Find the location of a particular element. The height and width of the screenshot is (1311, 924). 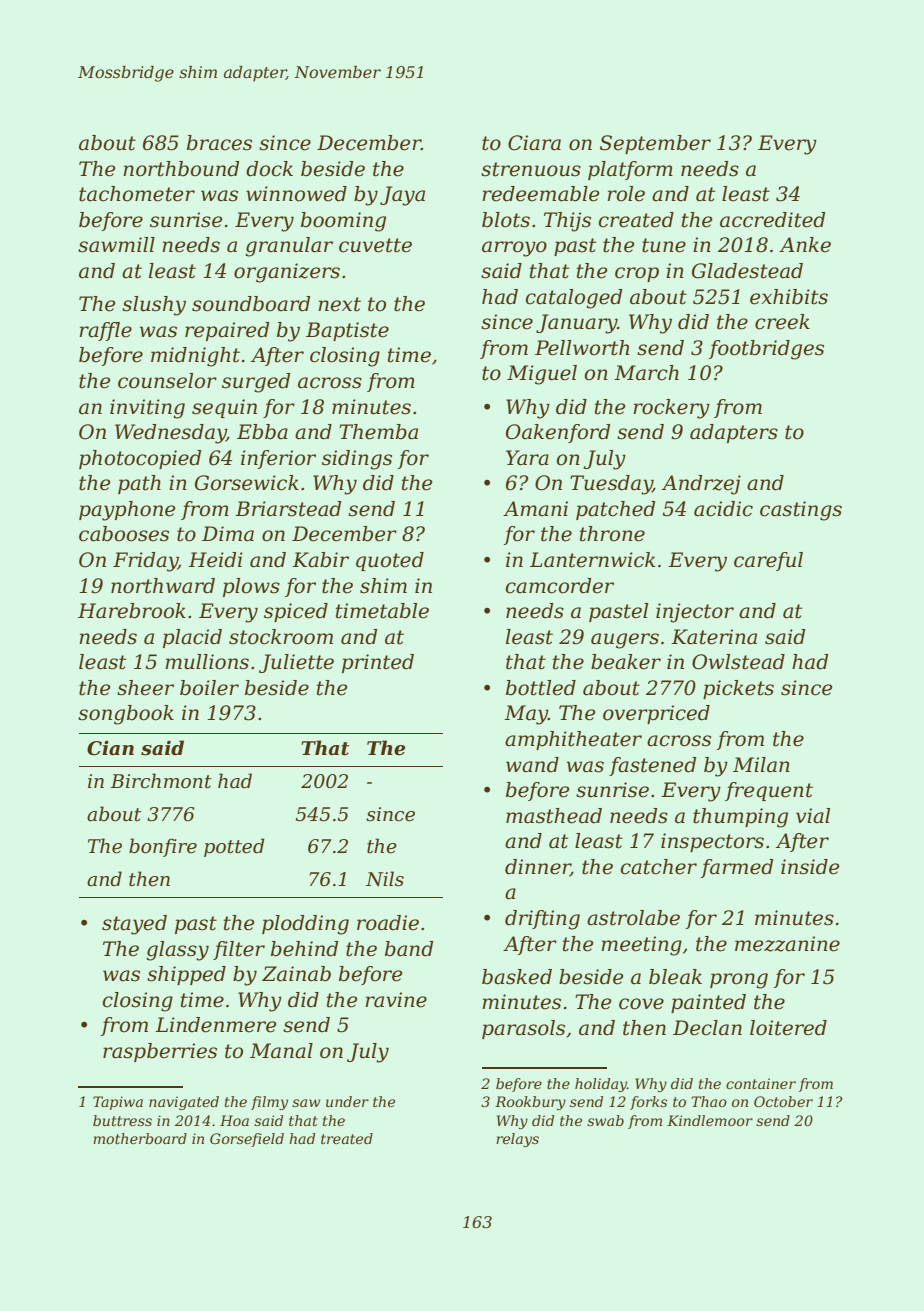

braces is located at coordinates (219, 143).
